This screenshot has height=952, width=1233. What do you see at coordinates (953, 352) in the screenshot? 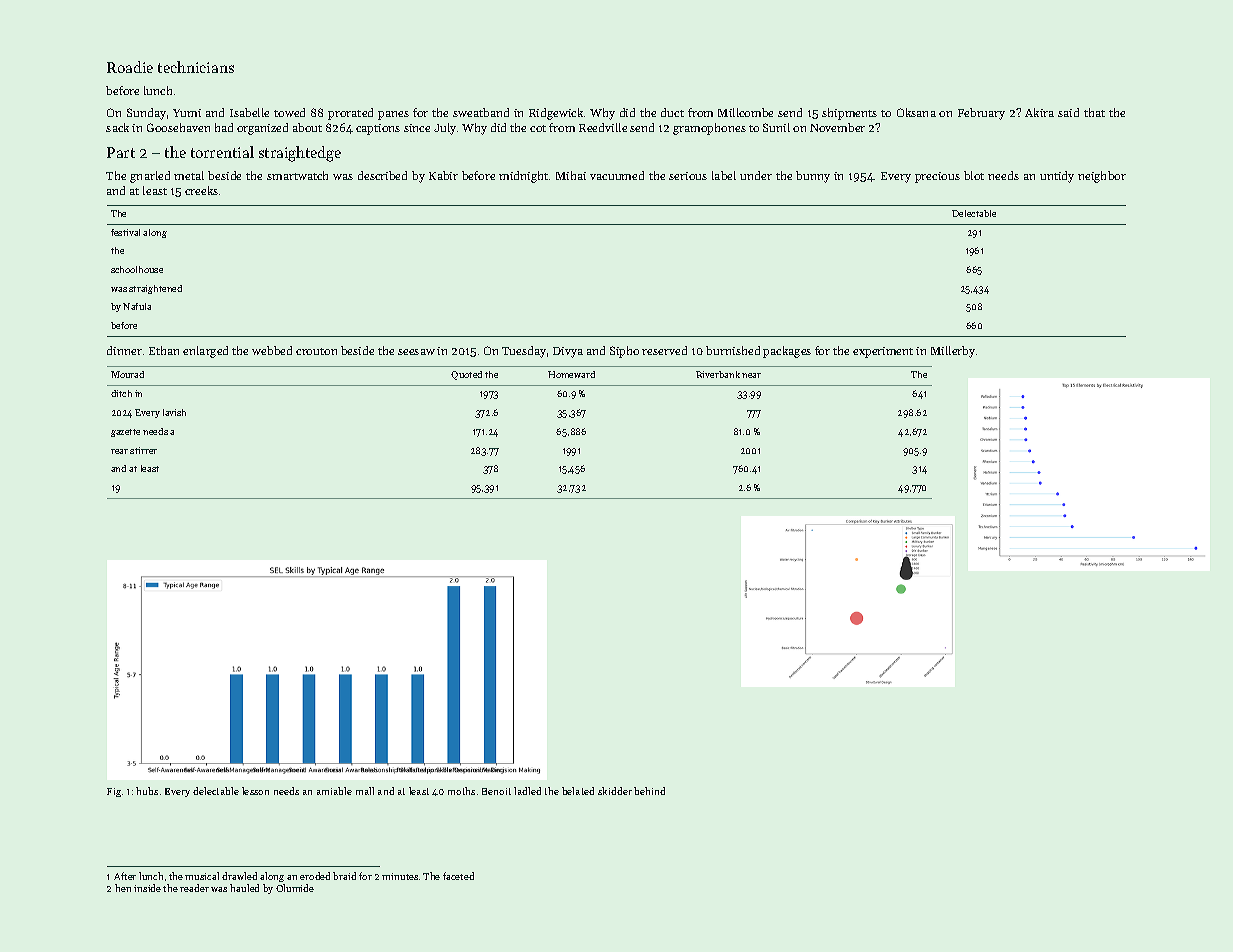
I see `Millerby` at bounding box center [953, 352].
